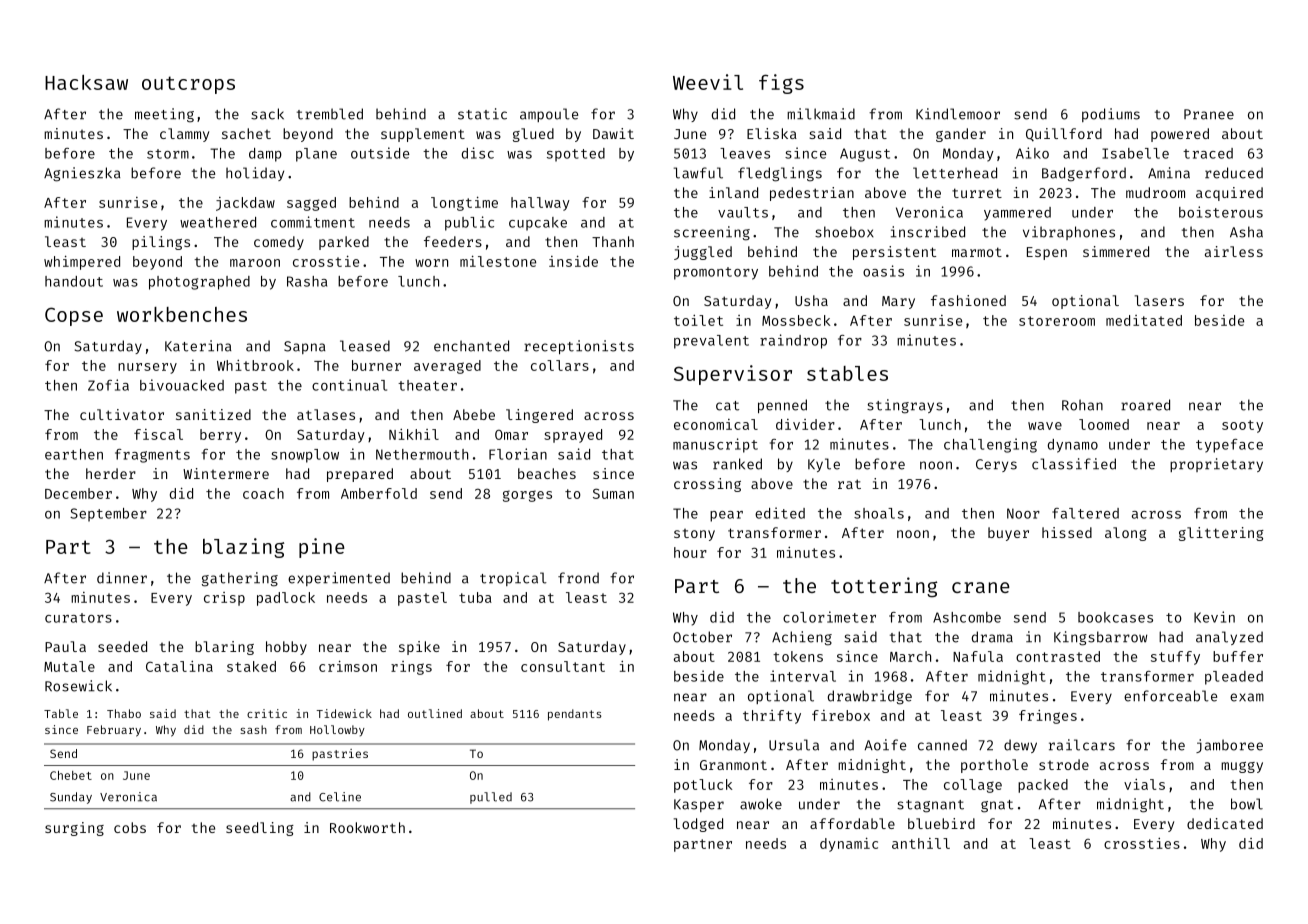  What do you see at coordinates (164, 115) in the screenshot?
I see `meeting` at bounding box center [164, 115].
